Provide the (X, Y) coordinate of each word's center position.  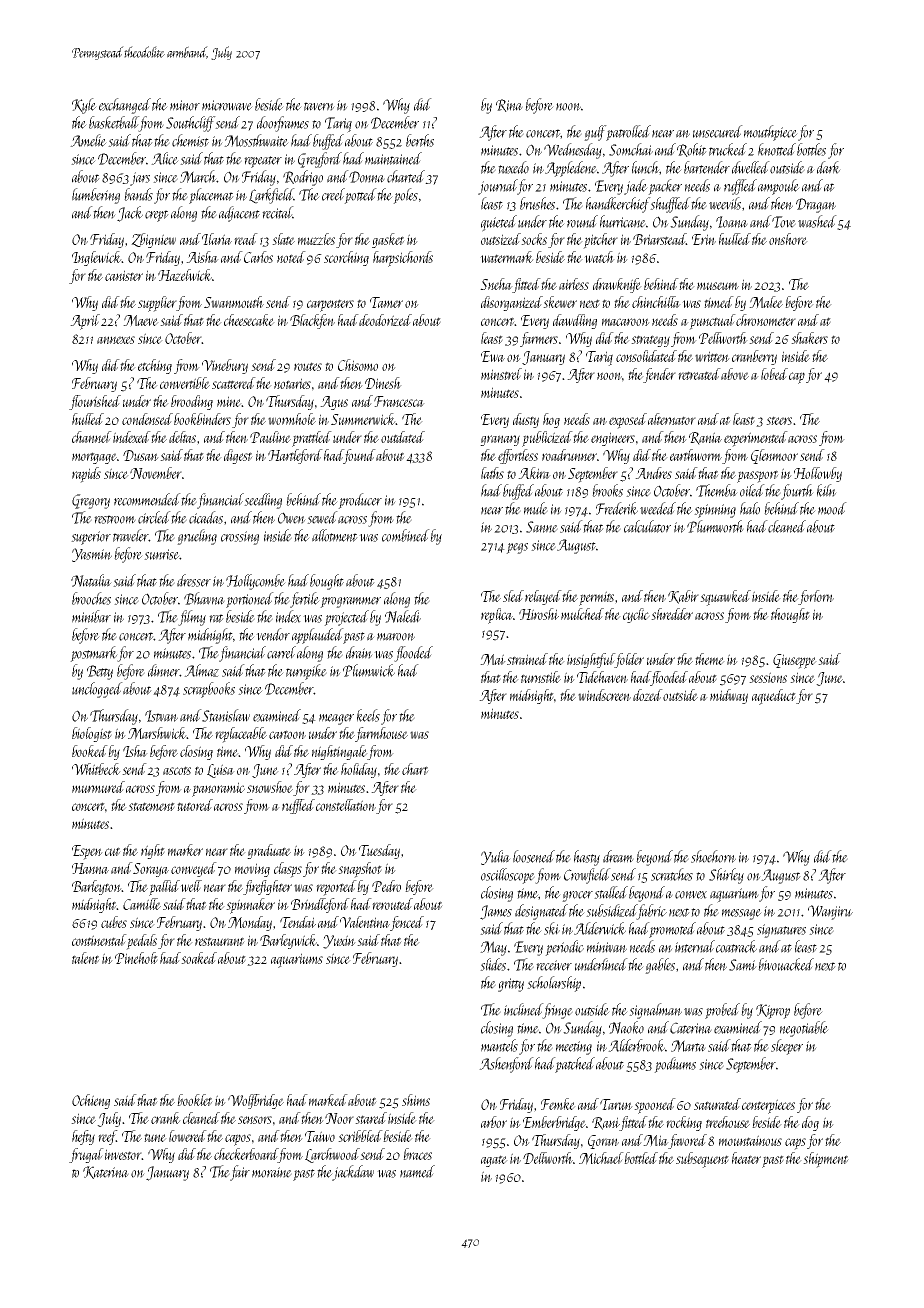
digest (238, 456)
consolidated (646, 356)
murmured (98, 787)
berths (420, 140)
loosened (534, 856)
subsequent (702, 1160)
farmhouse (381, 734)
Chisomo (358, 365)
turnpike (306, 672)
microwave (227, 105)
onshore (788, 239)
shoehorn (713, 856)
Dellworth (548, 1158)
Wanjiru (830, 912)
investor (123, 1154)
